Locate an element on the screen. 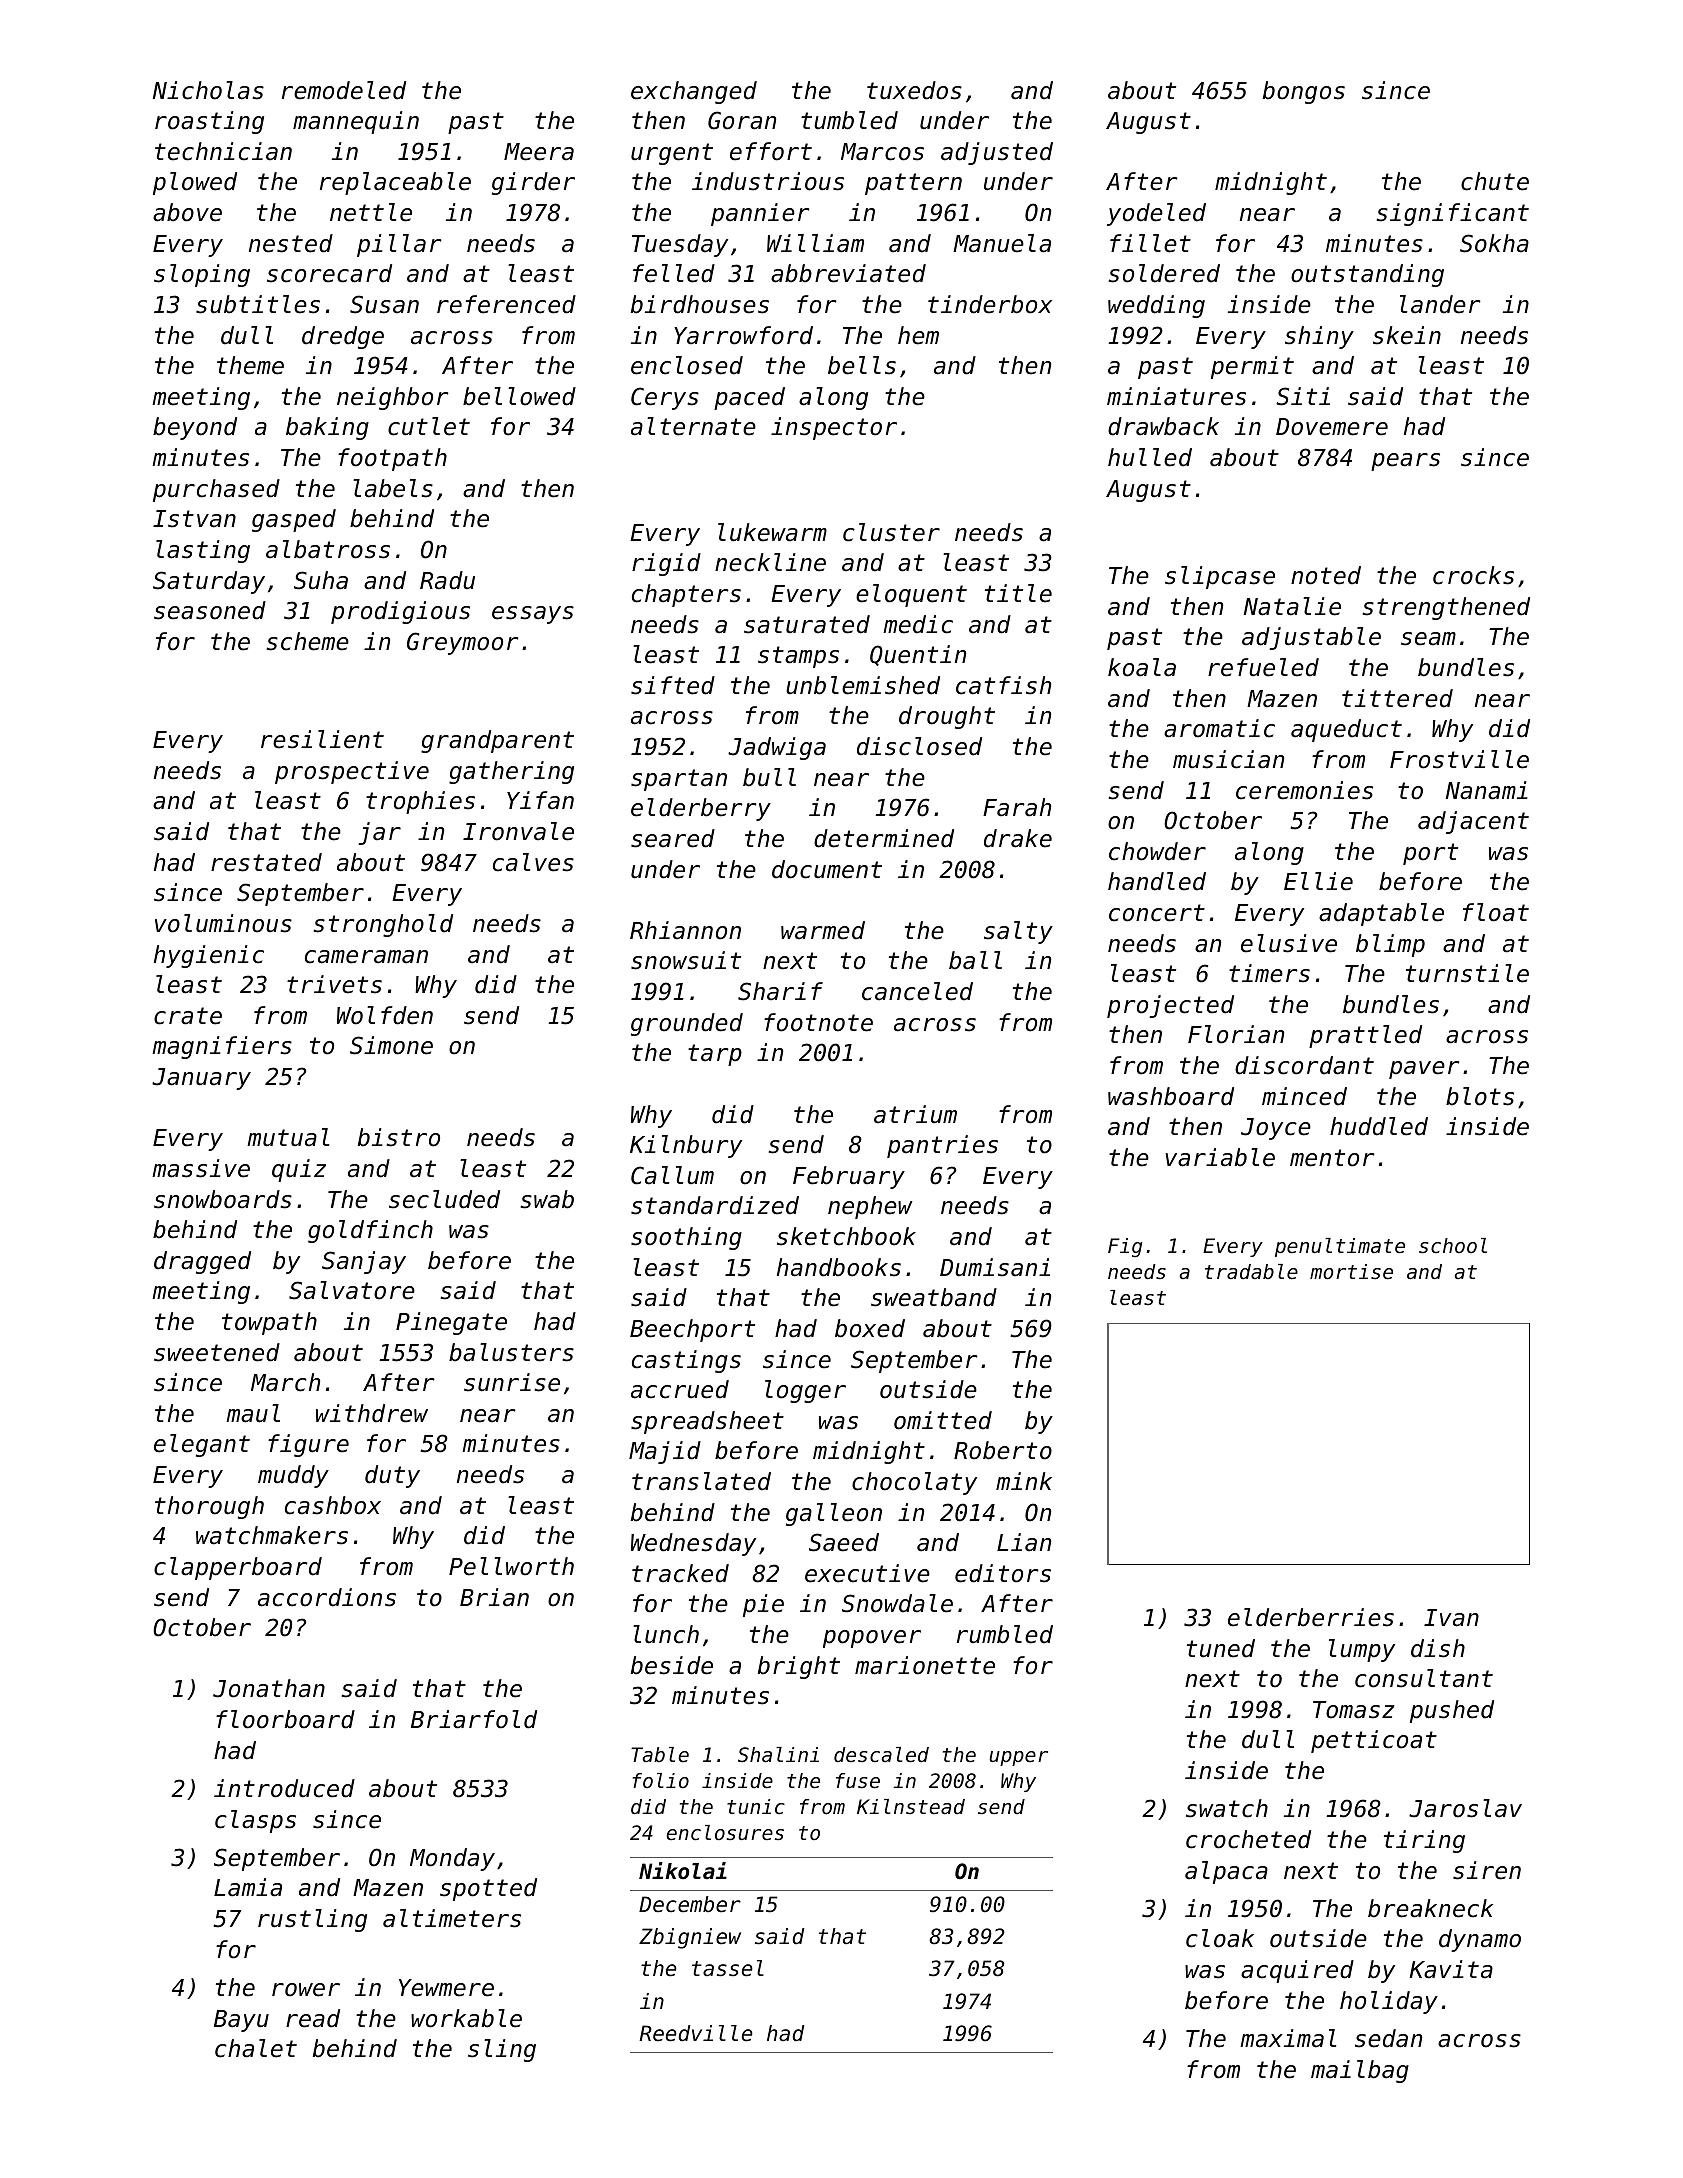 The image size is (1683, 2178). rower is located at coordinates (306, 1990).
